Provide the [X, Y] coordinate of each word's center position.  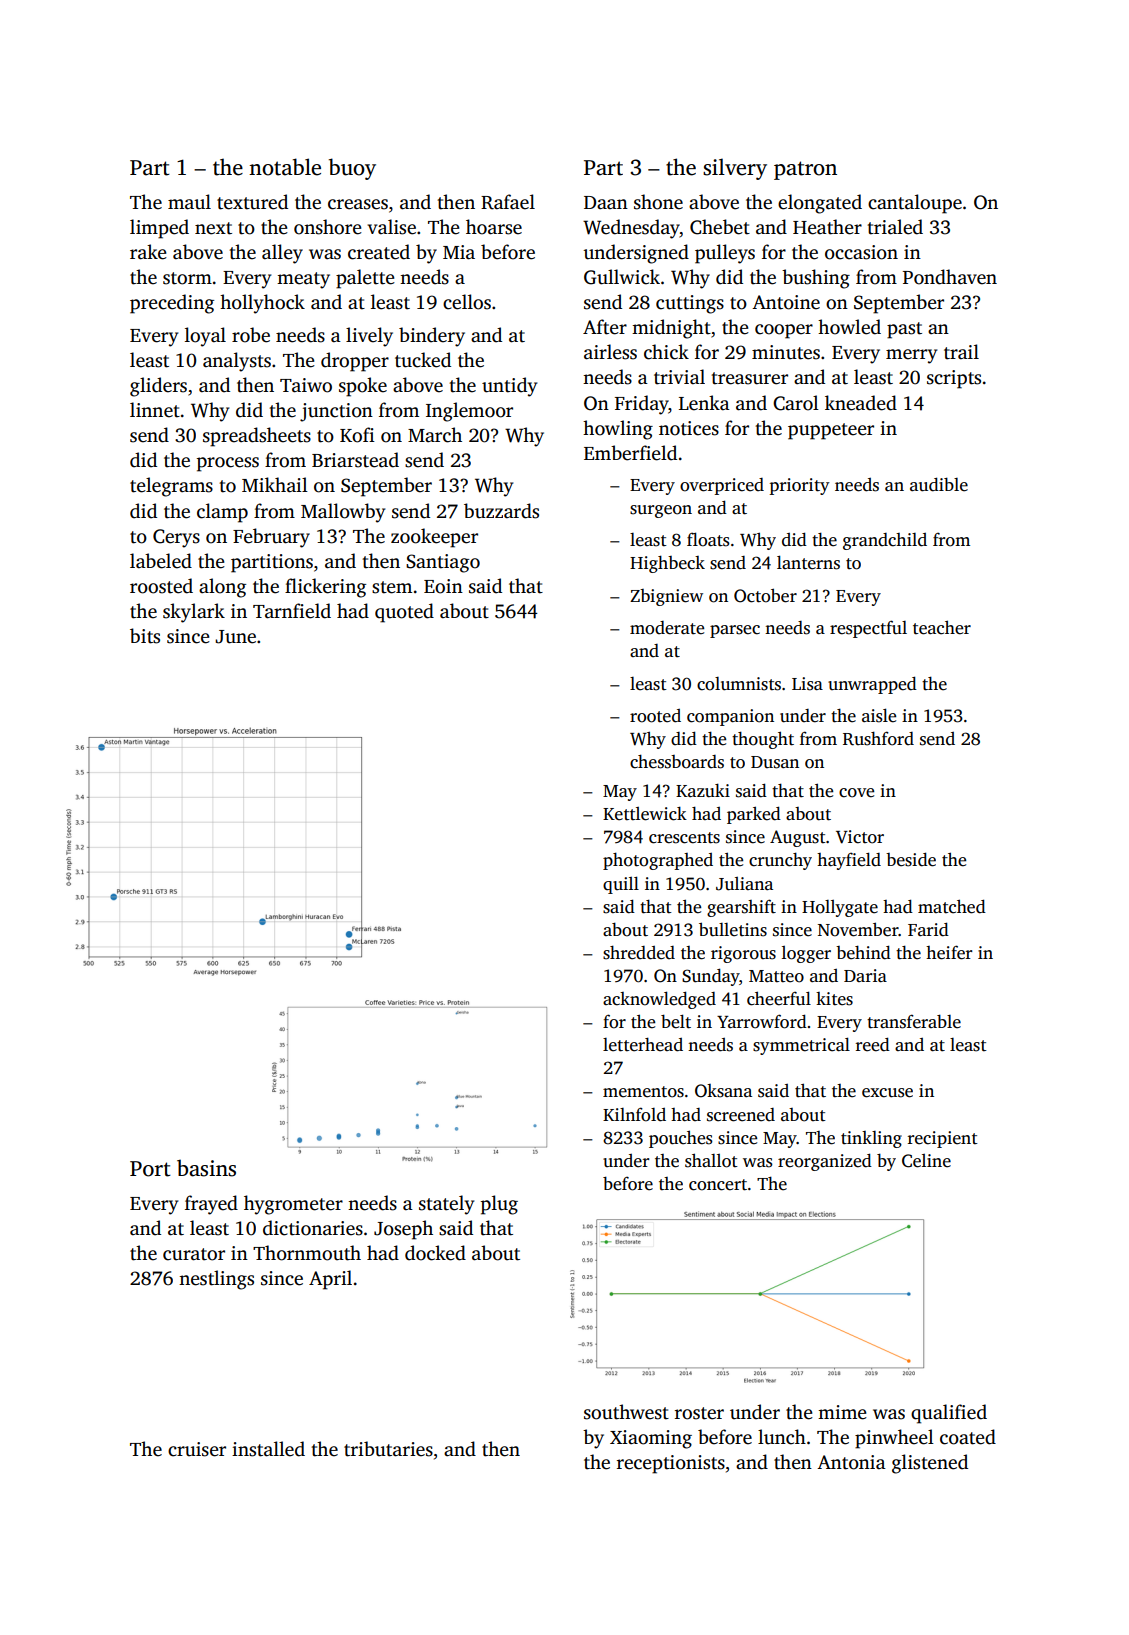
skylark [194, 613]
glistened [930, 1464]
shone [658, 202]
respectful [868, 629]
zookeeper [434, 538]
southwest [626, 1412]
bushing [816, 279]
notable [285, 167]
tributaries [388, 1449]
